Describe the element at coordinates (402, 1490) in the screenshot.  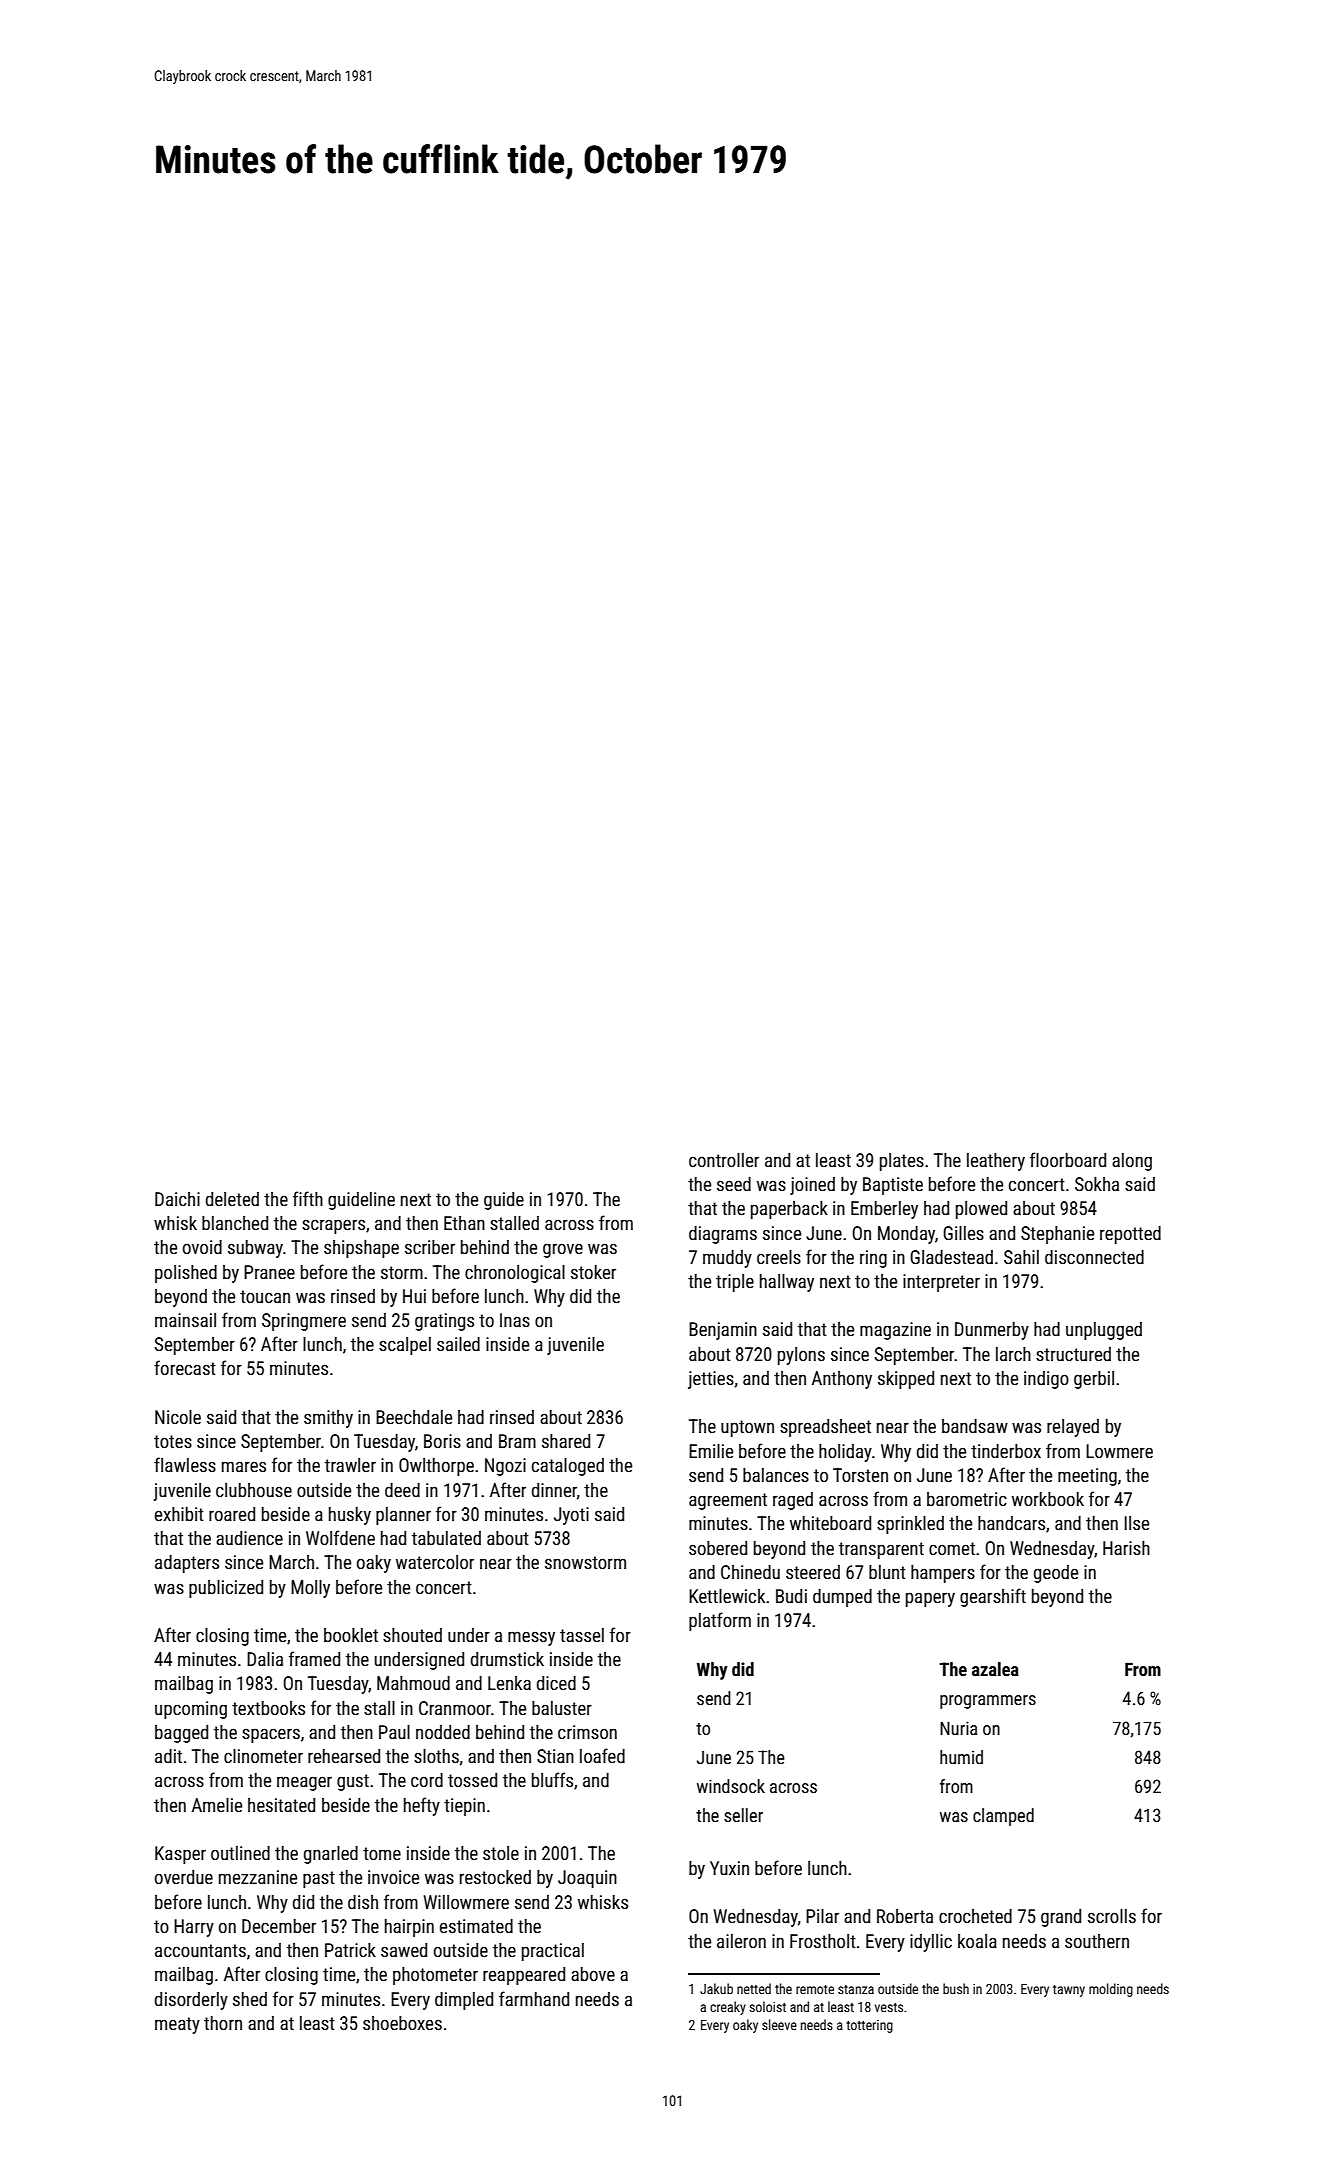
I see `deed` at that location.
